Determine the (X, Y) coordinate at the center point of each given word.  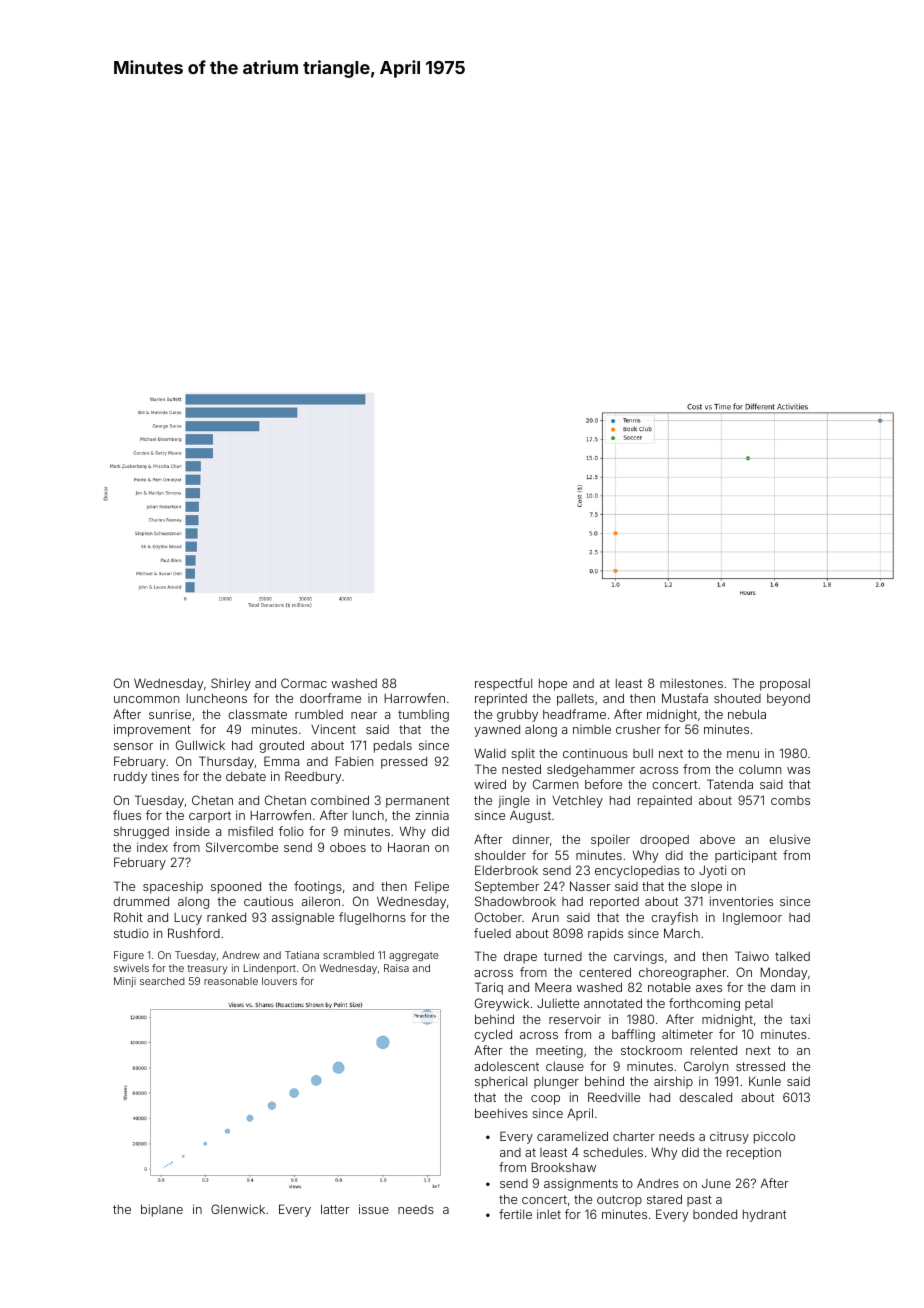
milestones (691, 683)
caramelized (572, 1136)
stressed (760, 1066)
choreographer (682, 973)
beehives (501, 1113)
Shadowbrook (515, 901)
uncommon (146, 699)
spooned (236, 888)
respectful (503, 684)
